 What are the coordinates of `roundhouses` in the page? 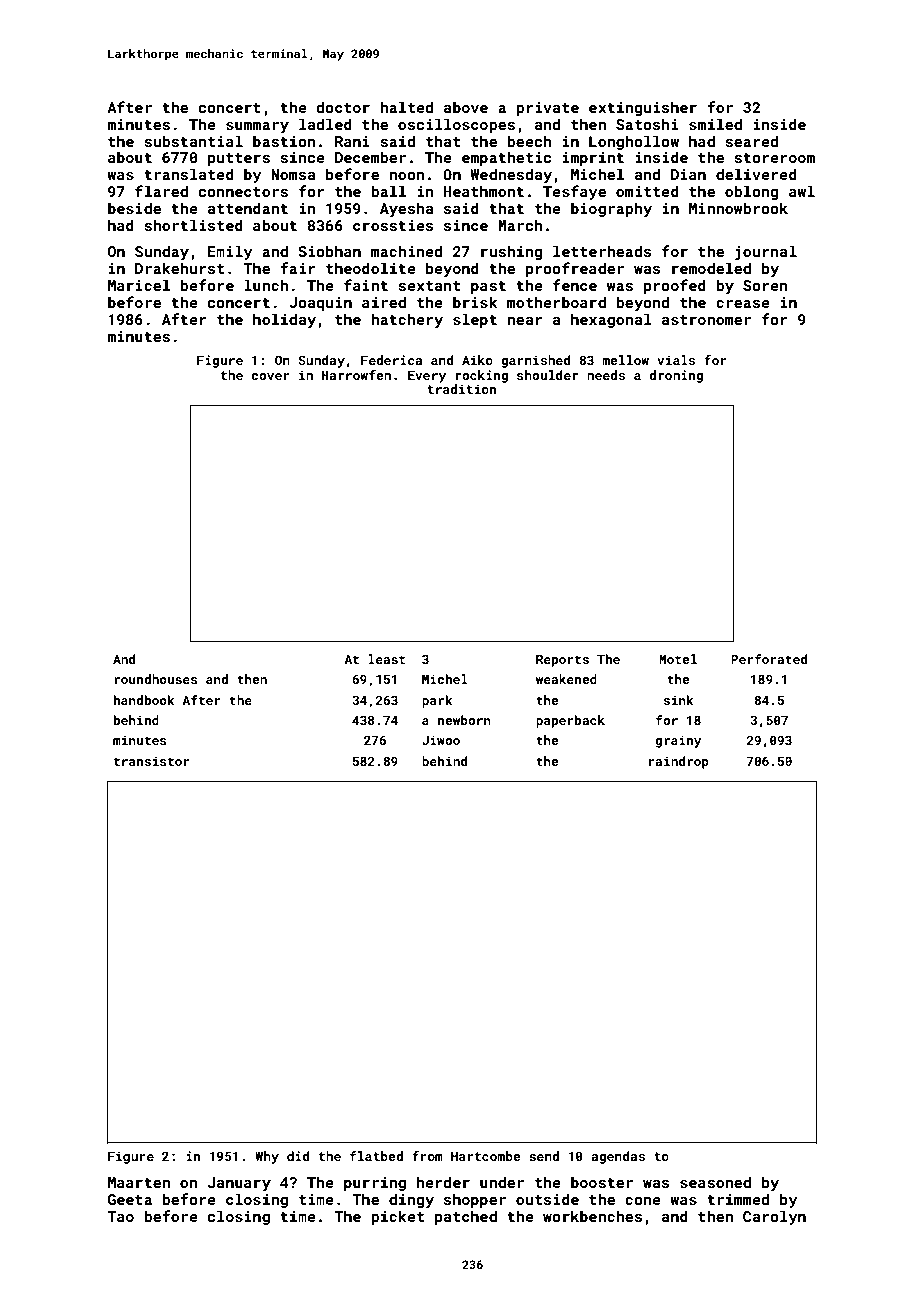 It's located at (156, 679).
